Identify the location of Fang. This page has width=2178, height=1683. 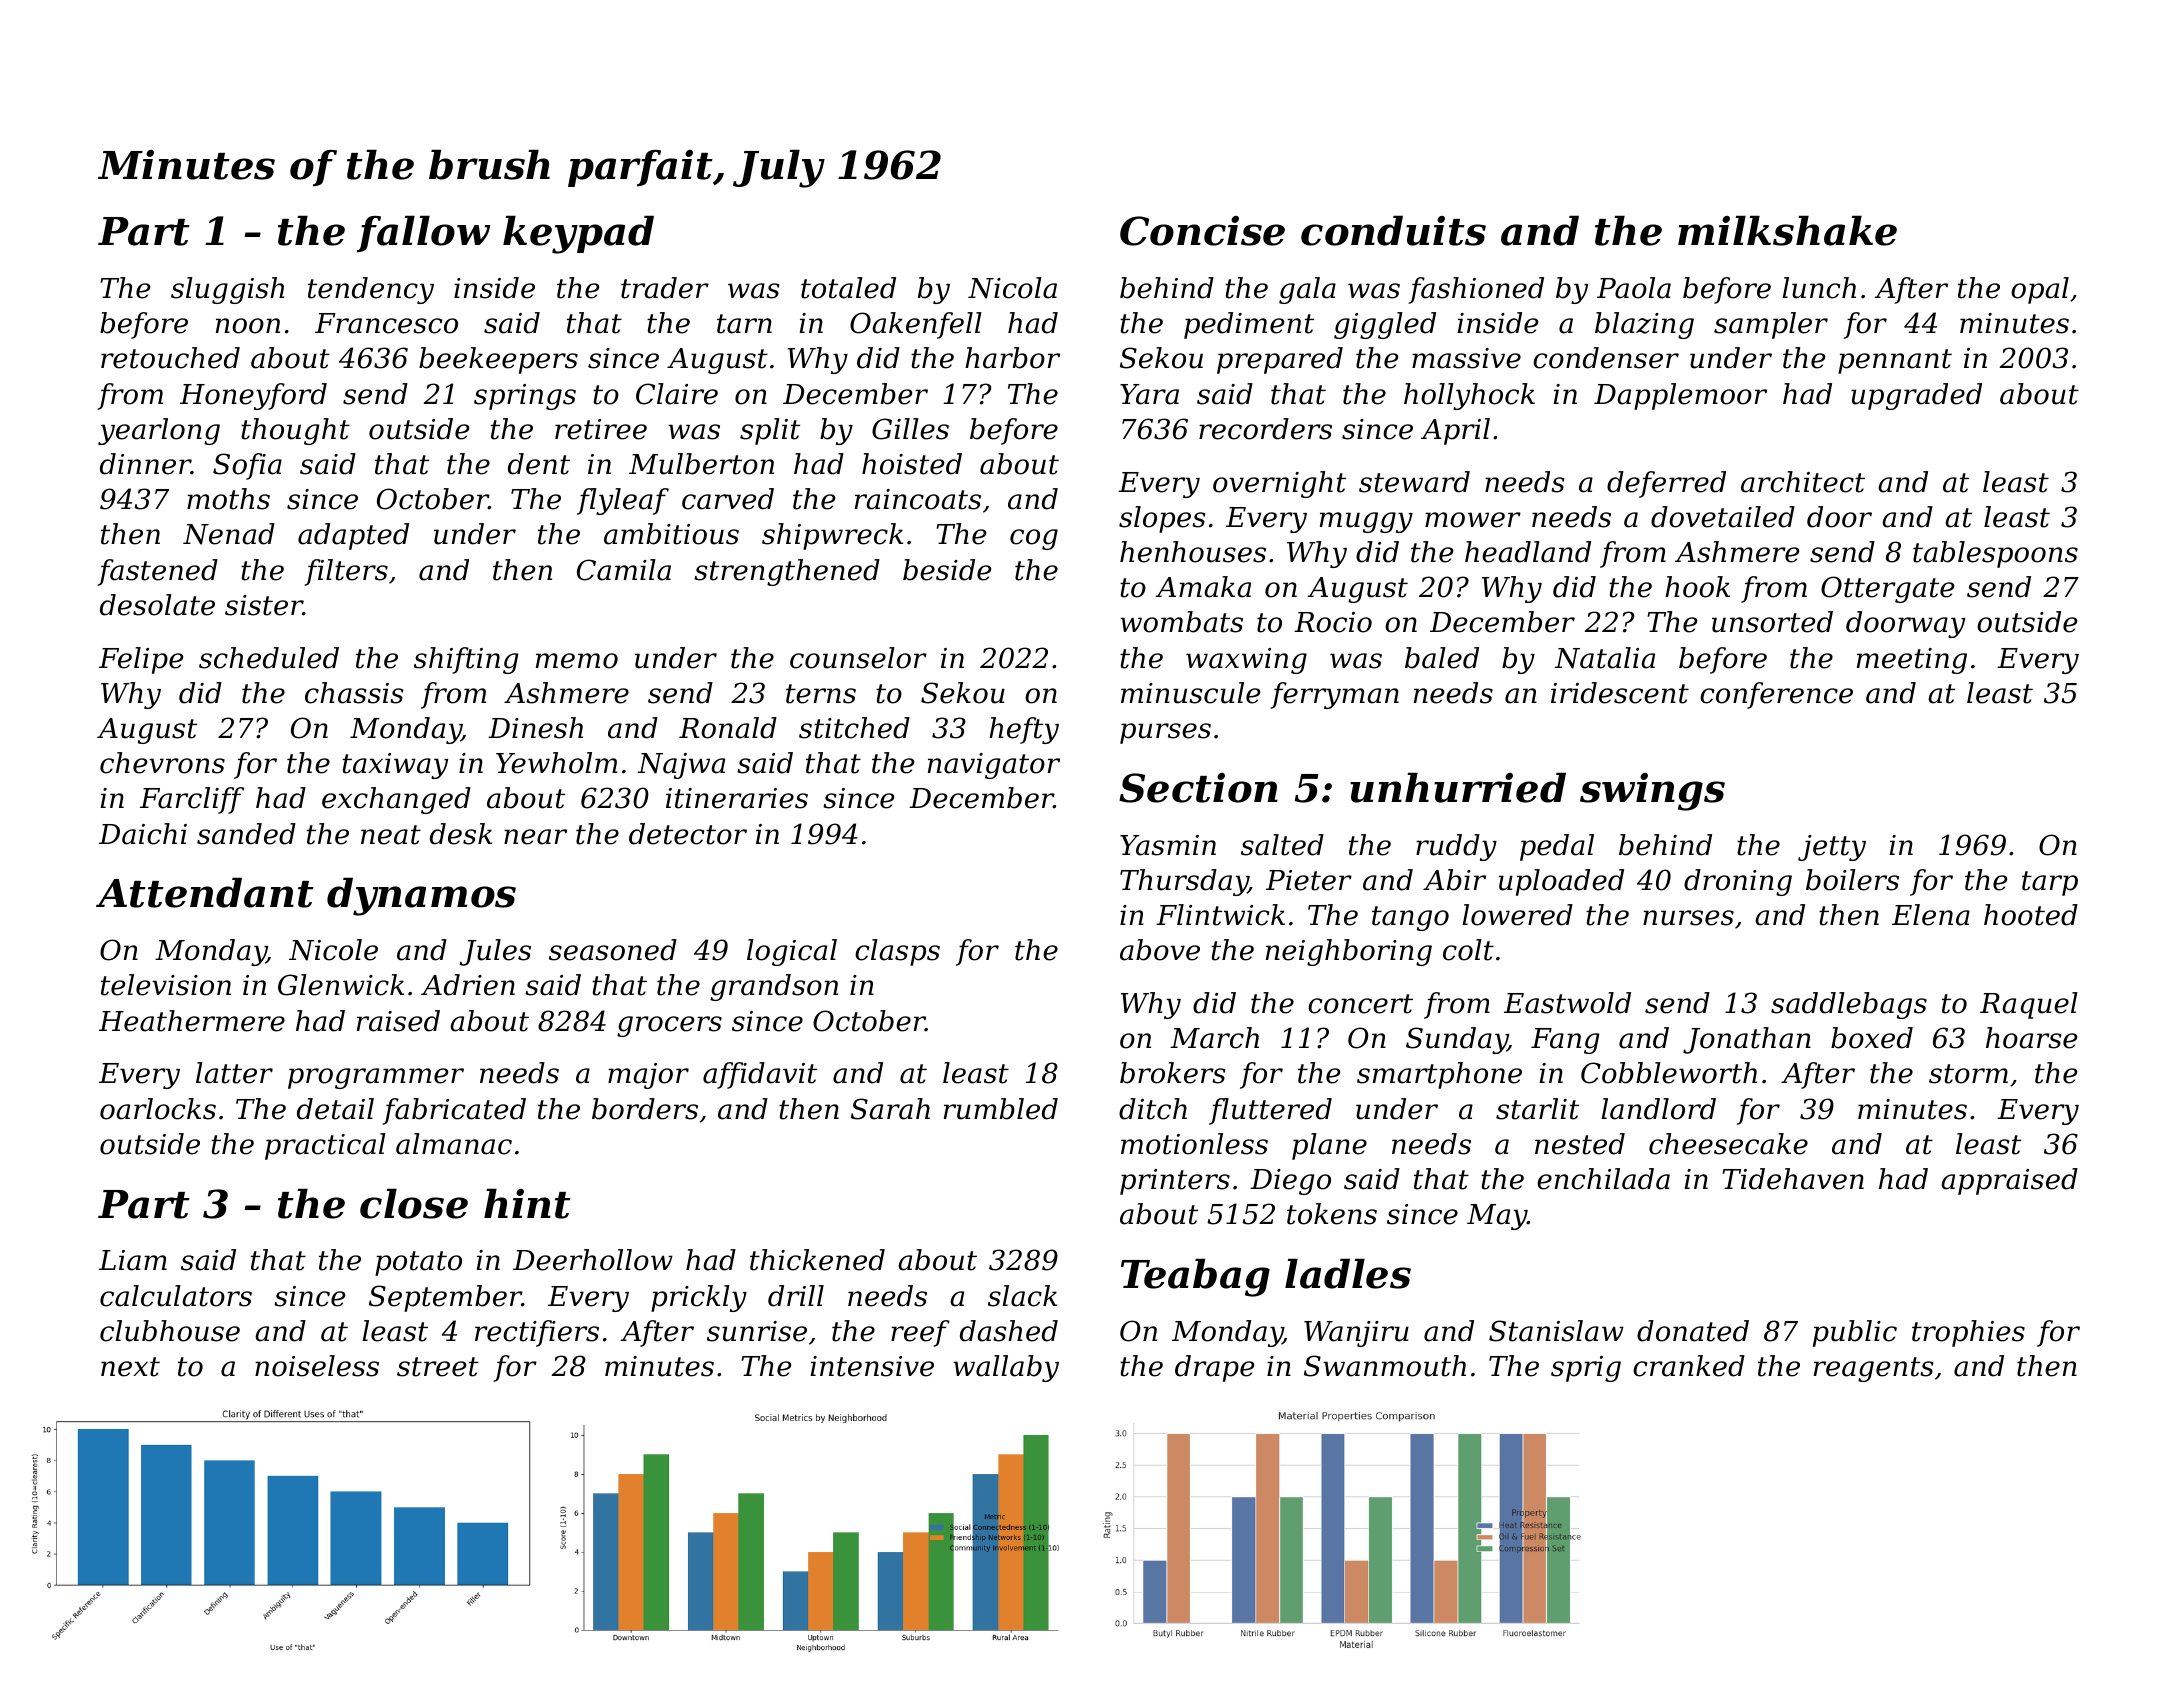
(1565, 1041).
